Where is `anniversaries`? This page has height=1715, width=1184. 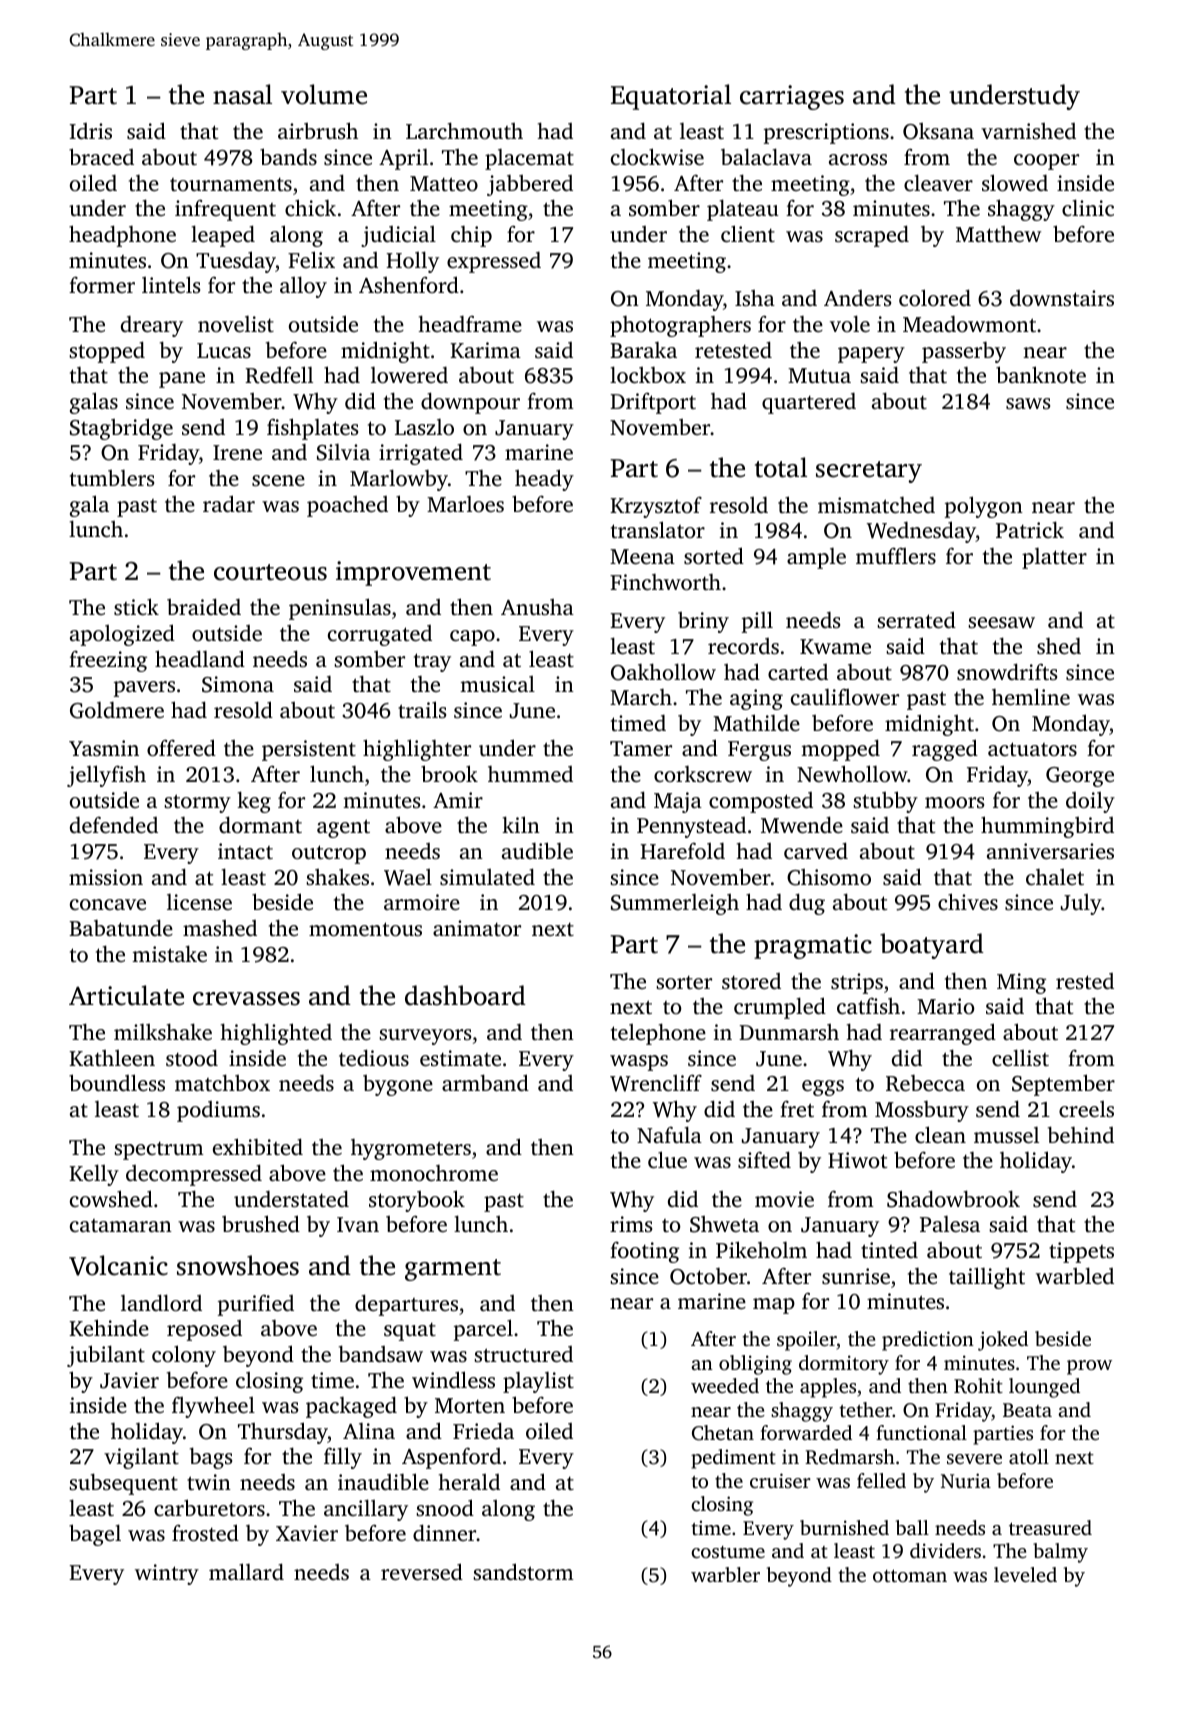 anniversaries is located at coordinates (1050, 851).
